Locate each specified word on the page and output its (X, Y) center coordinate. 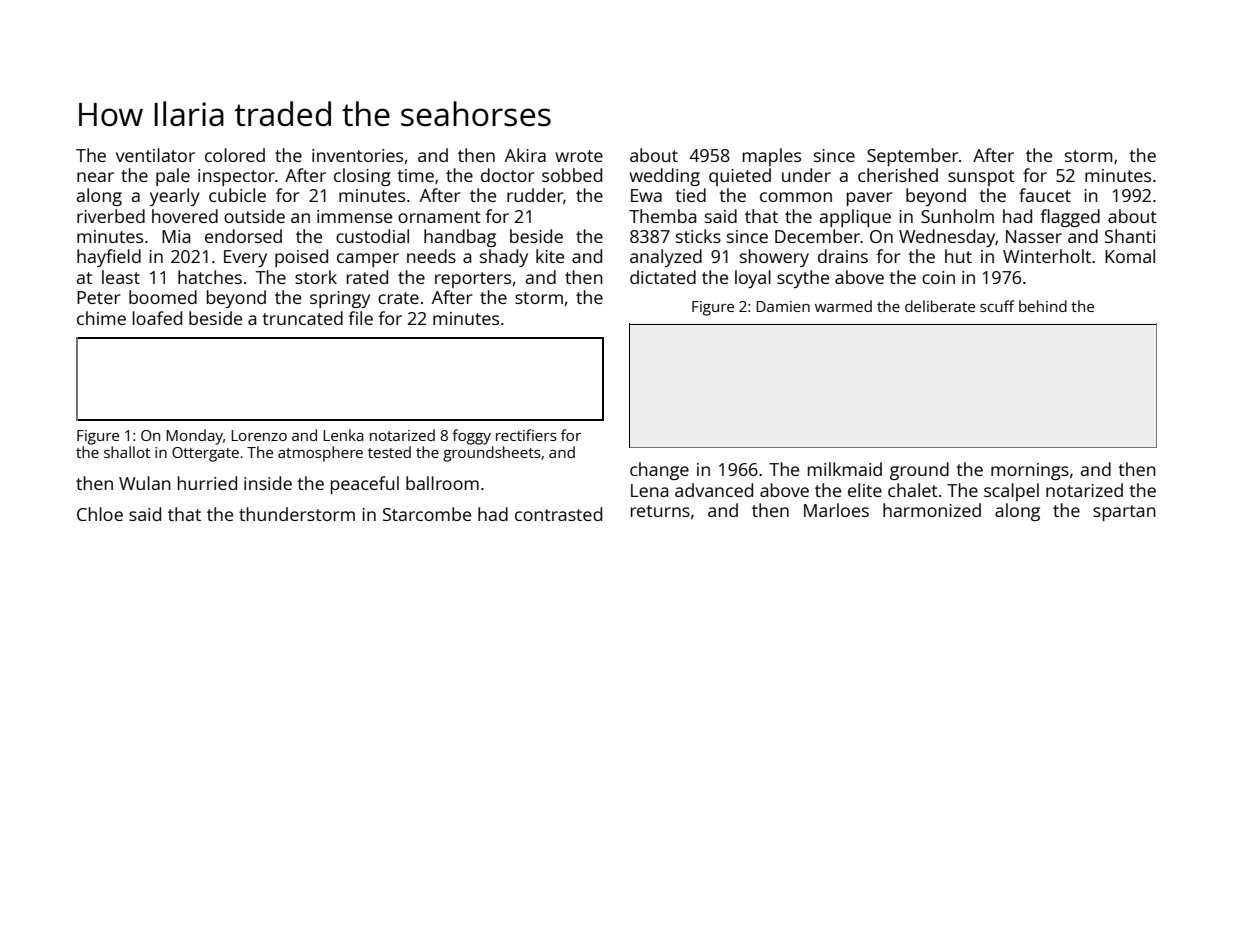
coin (938, 277)
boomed (163, 297)
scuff (997, 306)
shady (504, 258)
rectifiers (526, 435)
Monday (194, 437)
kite (550, 256)
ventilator (155, 155)
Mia (176, 236)
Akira (525, 155)
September (912, 157)
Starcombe (427, 514)
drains (843, 256)
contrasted (558, 514)
